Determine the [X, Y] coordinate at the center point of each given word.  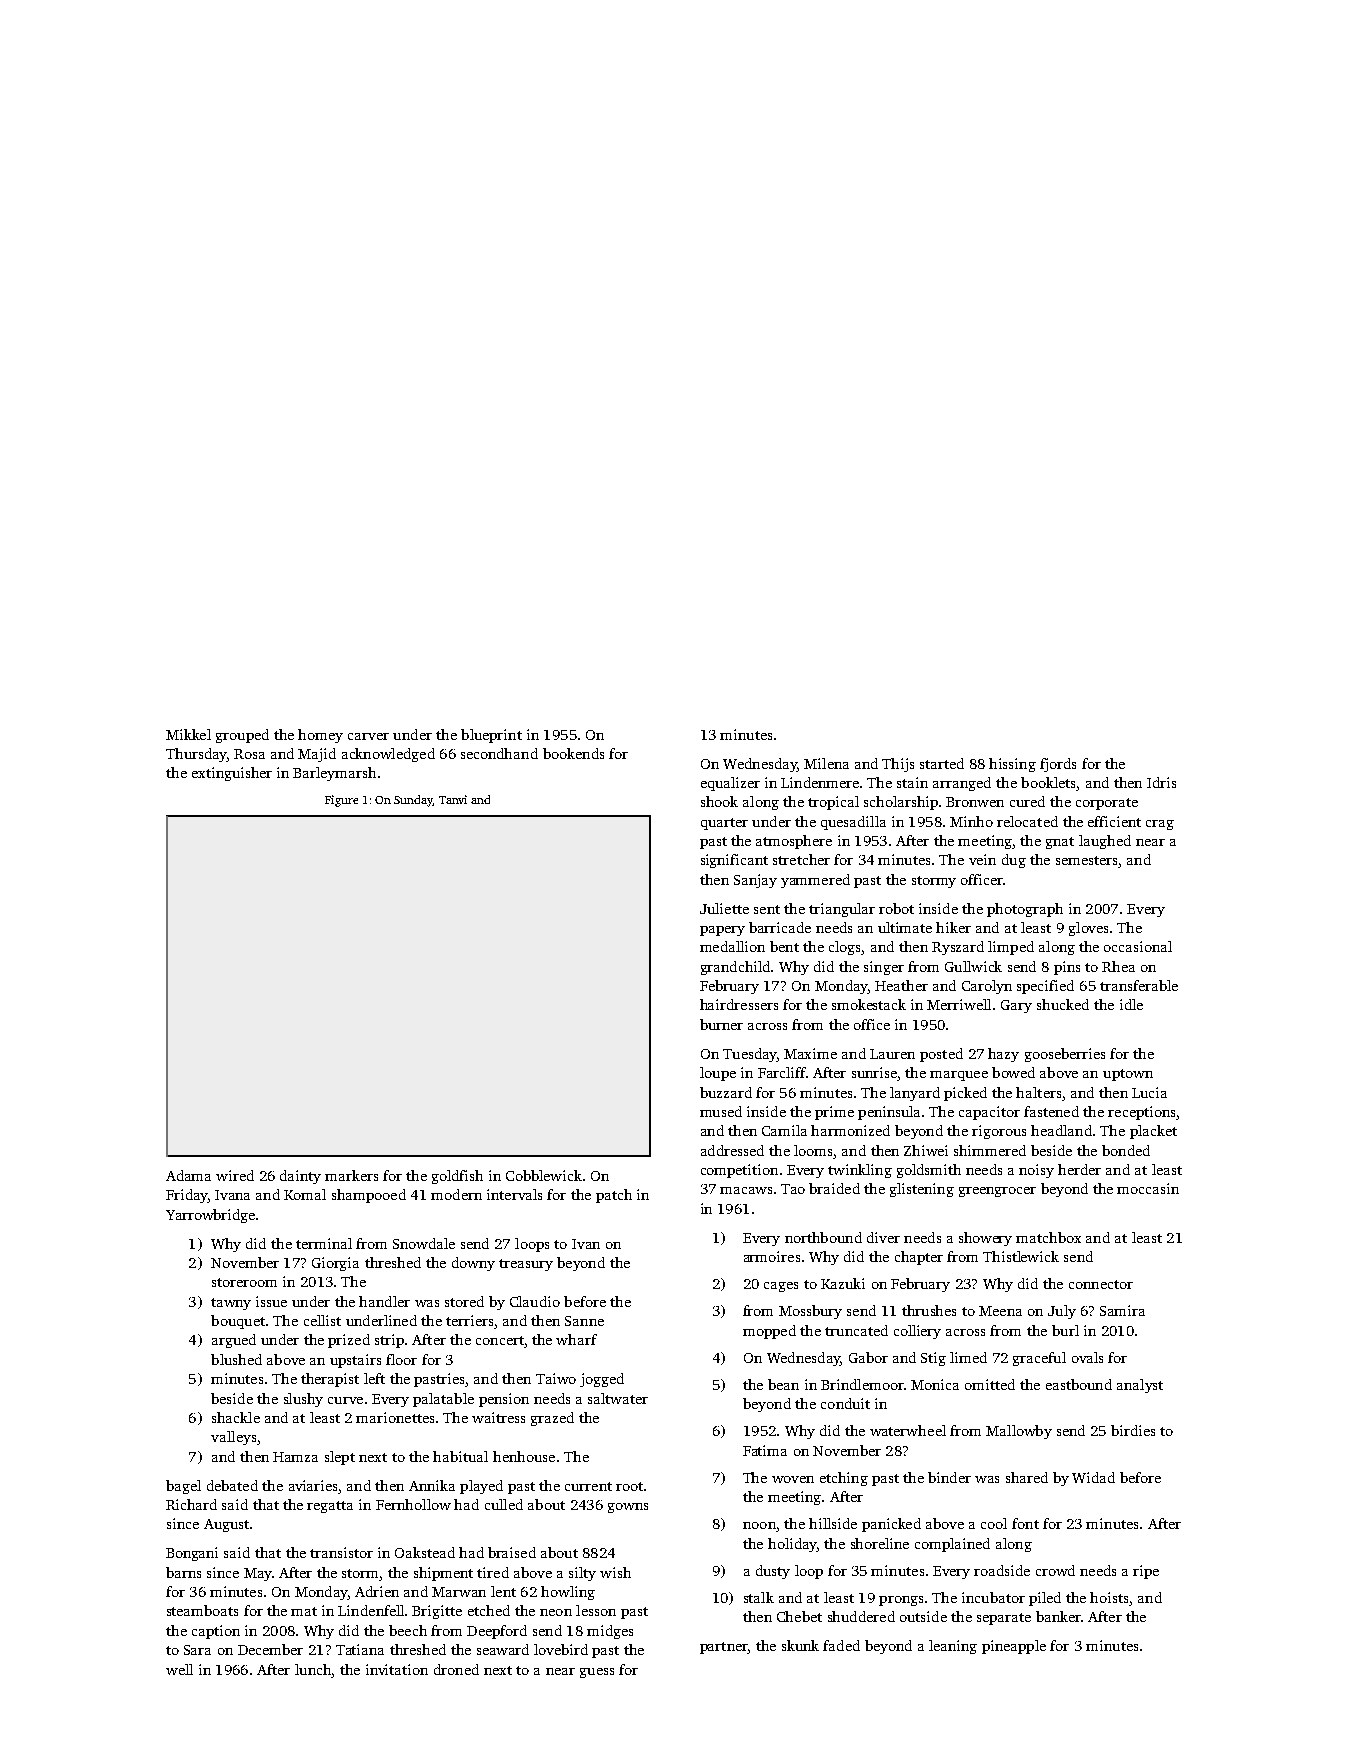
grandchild [735, 968]
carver [368, 736]
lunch [313, 1669]
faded [841, 1645]
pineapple [1014, 1647]
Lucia [1149, 1092]
